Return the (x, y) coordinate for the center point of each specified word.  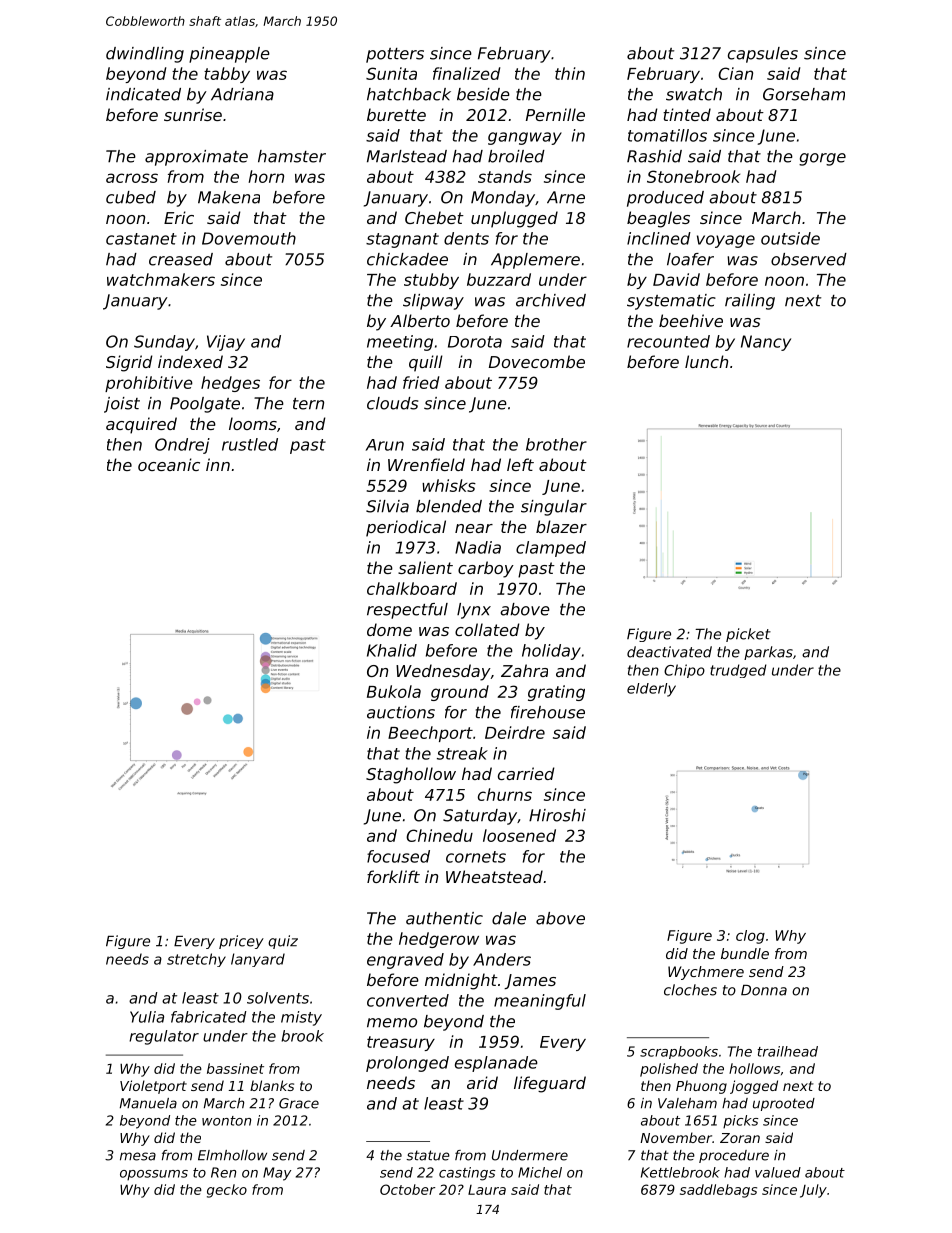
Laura (487, 1190)
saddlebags (718, 1191)
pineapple (229, 55)
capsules (763, 55)
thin (570, 73)
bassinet (235, 1068)
